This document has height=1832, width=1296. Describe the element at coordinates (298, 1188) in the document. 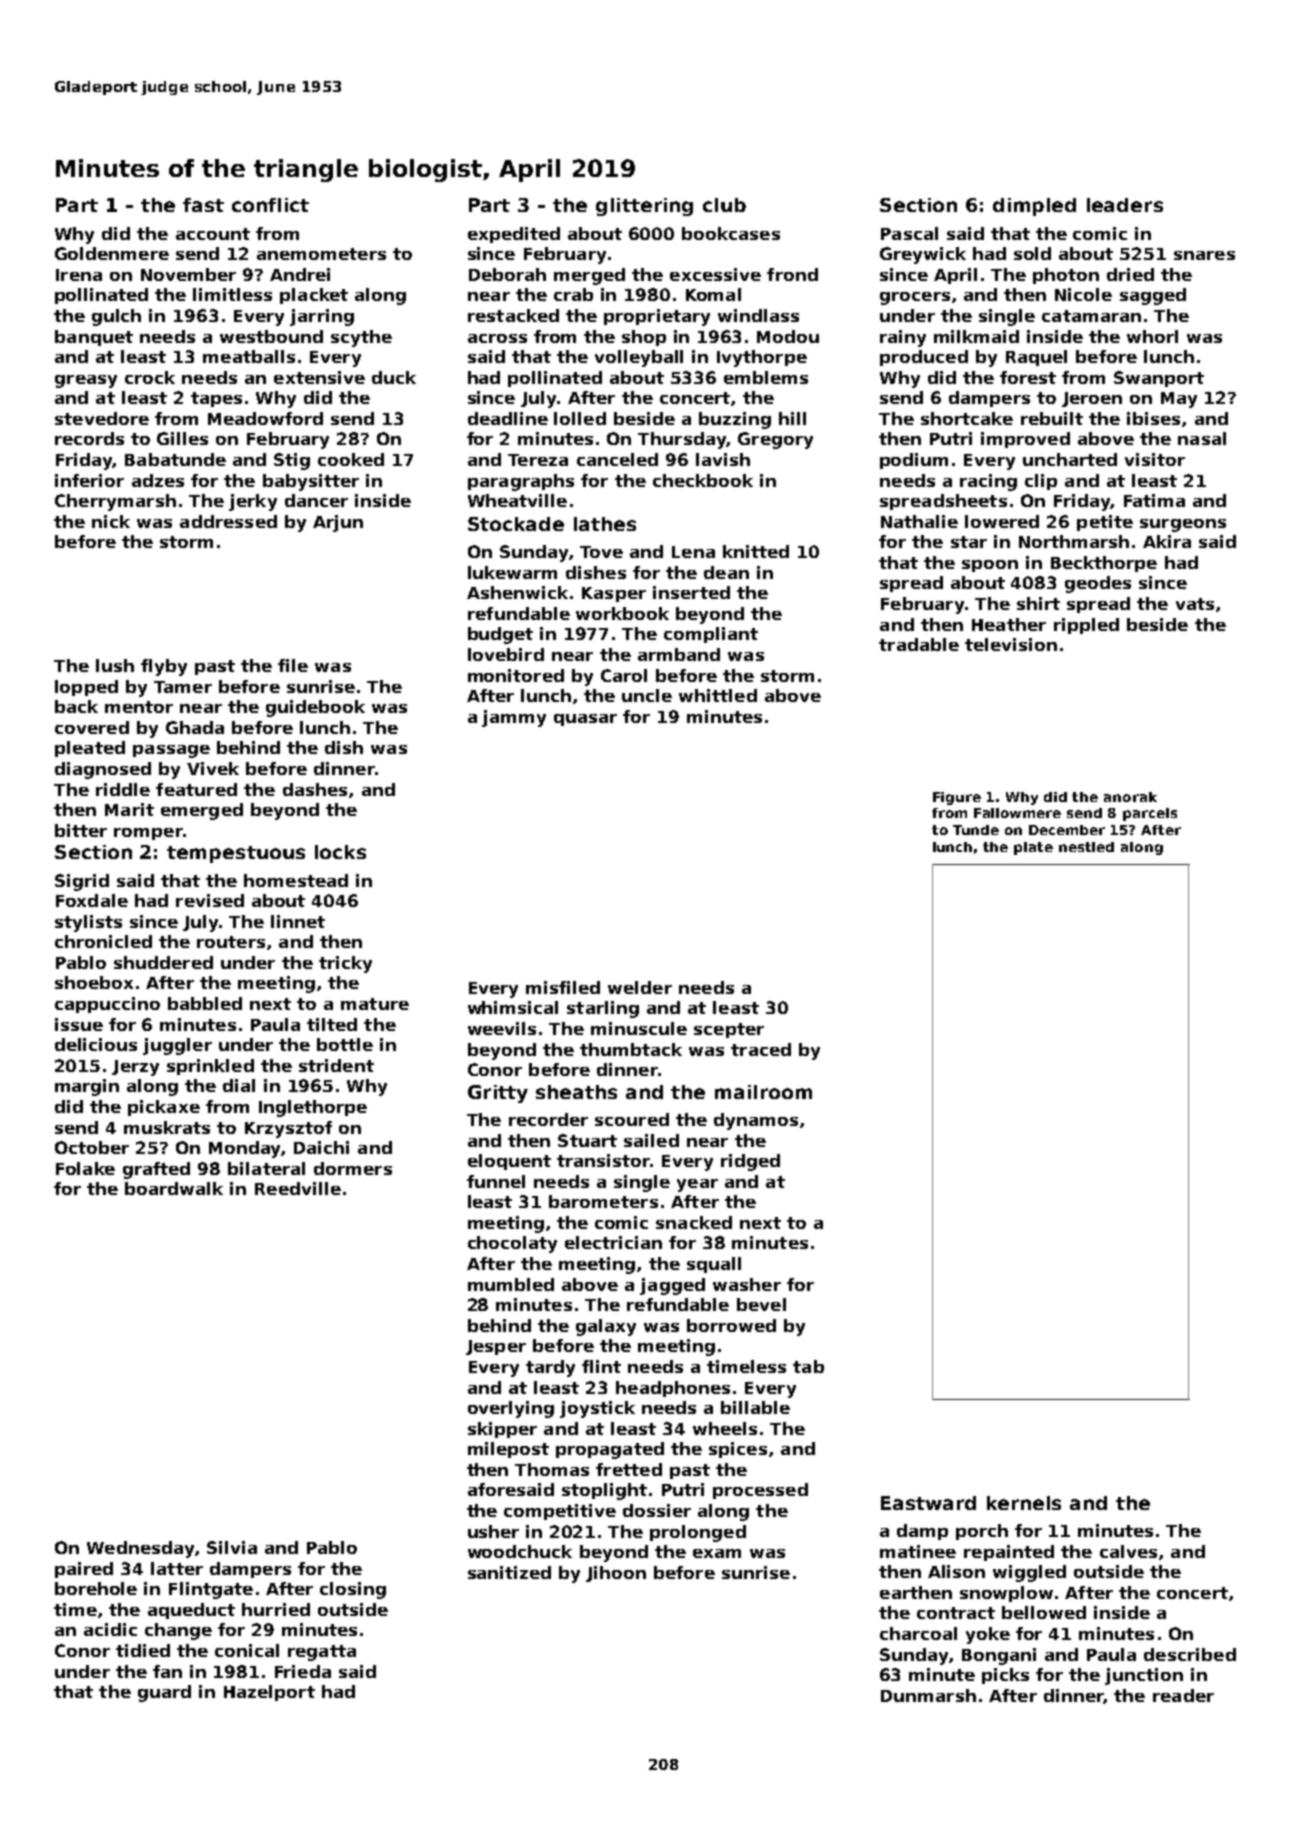

I see `Reedville` at that location.
